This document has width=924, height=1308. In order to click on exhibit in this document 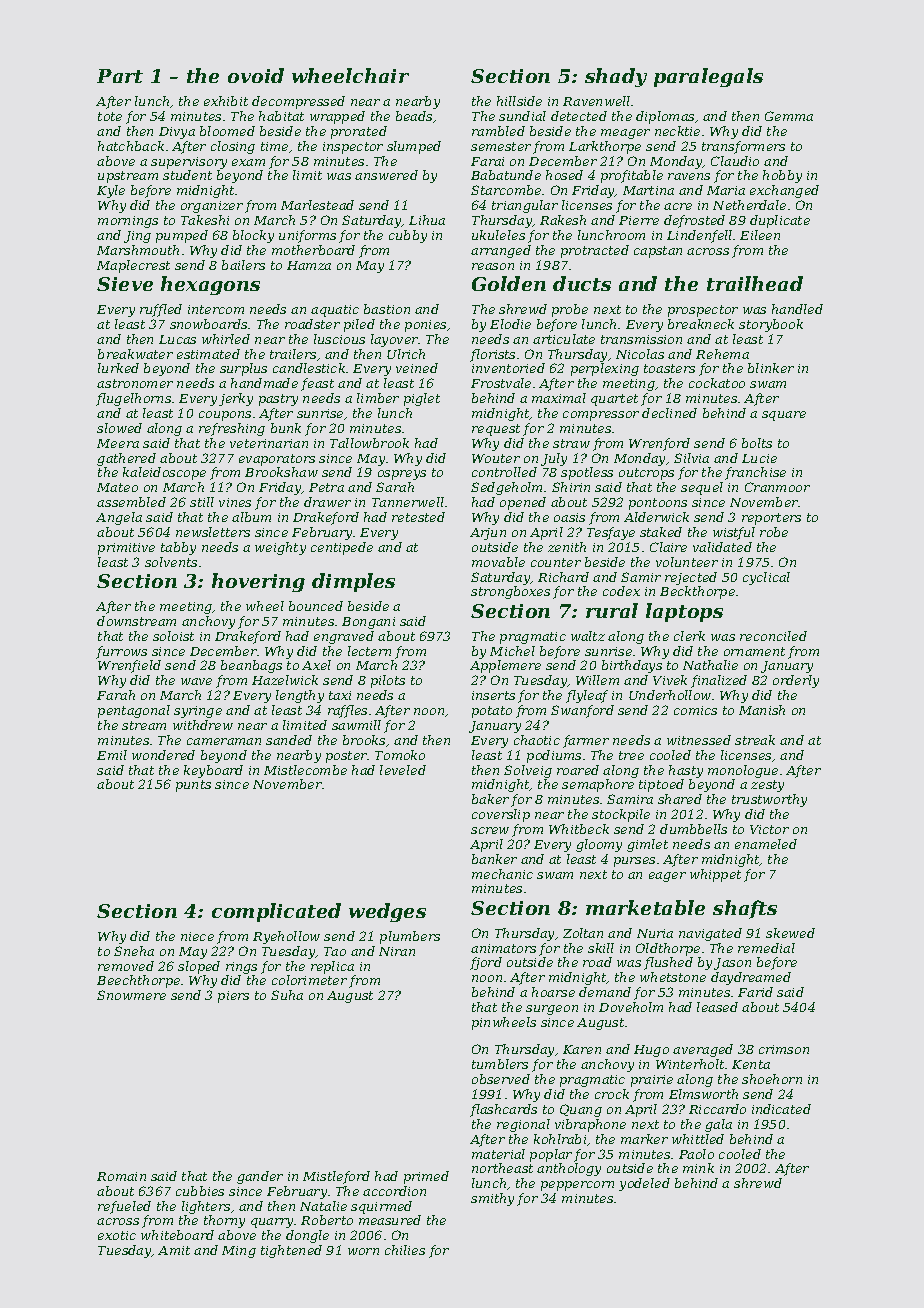, I will do `click(226, 101)`.
